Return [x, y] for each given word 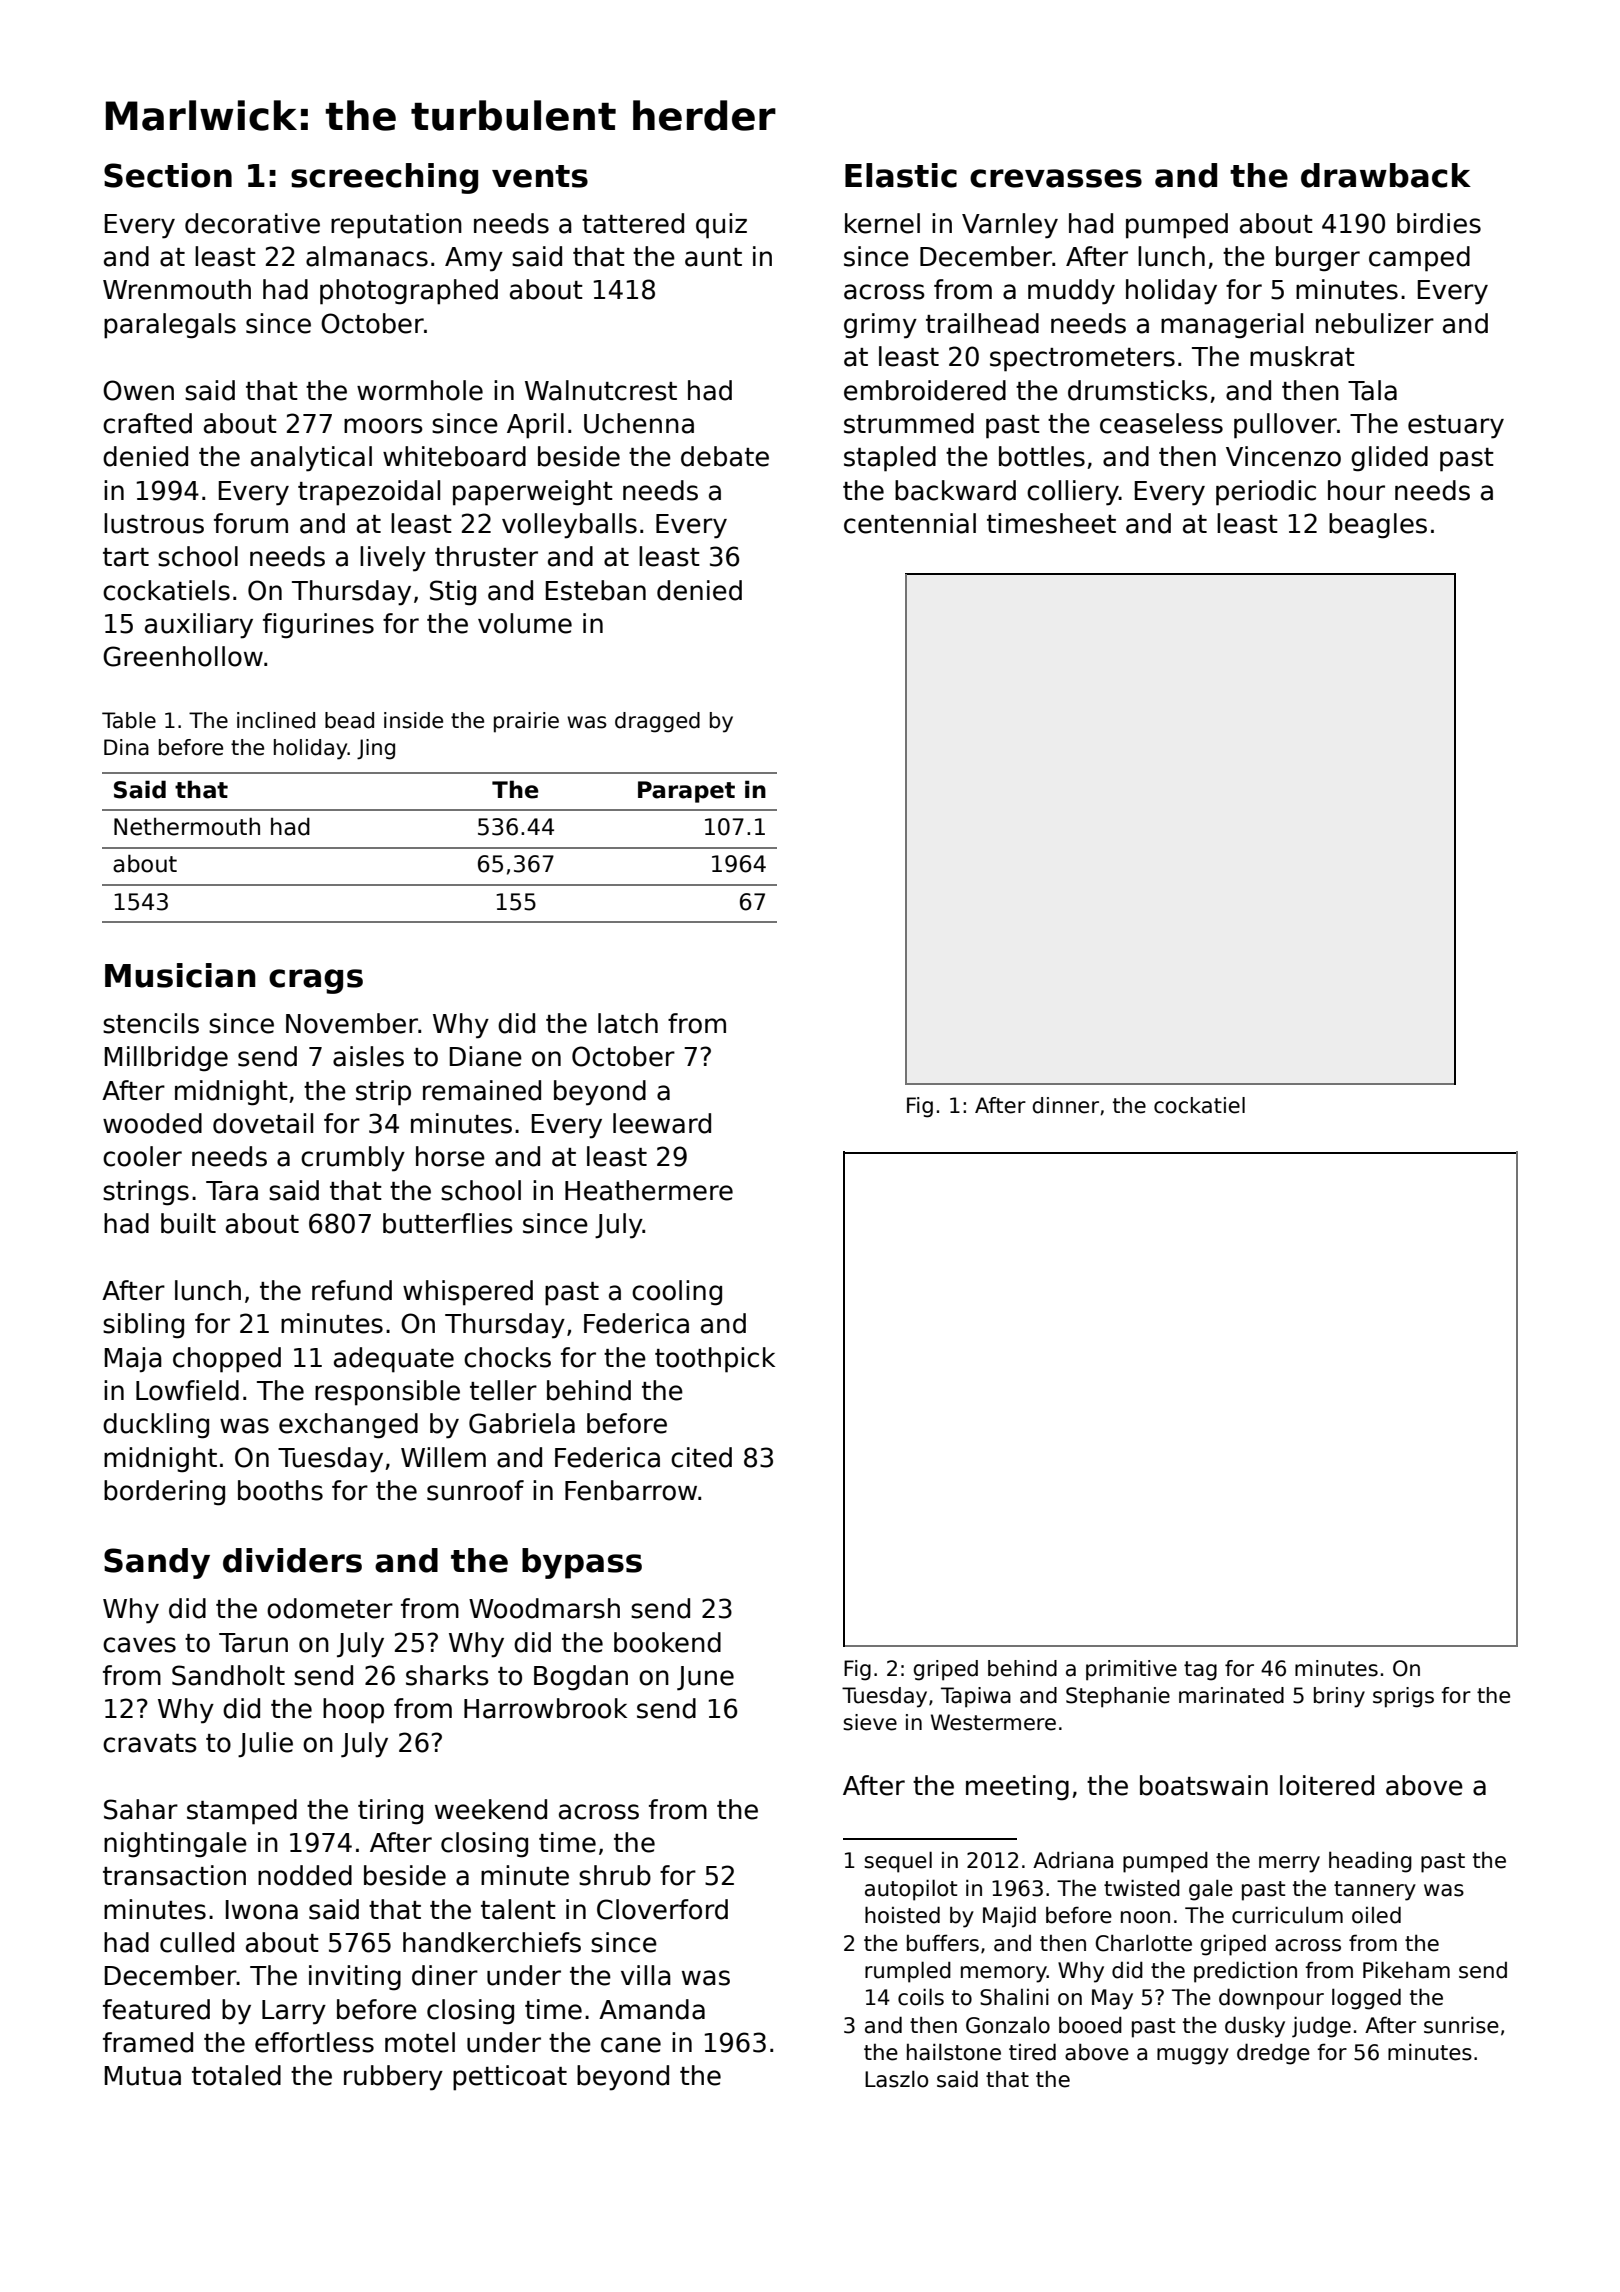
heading [1370, 1862]
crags [316, 981]
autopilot [911, 1890]
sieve [870, 1722]
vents [540, 176]
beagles [1378, 526]
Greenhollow [183, 656]
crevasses [1056, 178]
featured [156, 2009]
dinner [1065, 1105]
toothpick [715, 1360]
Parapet [686, 792]
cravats [150, 1743]
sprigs [1403, 1697]
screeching [384, 178]
